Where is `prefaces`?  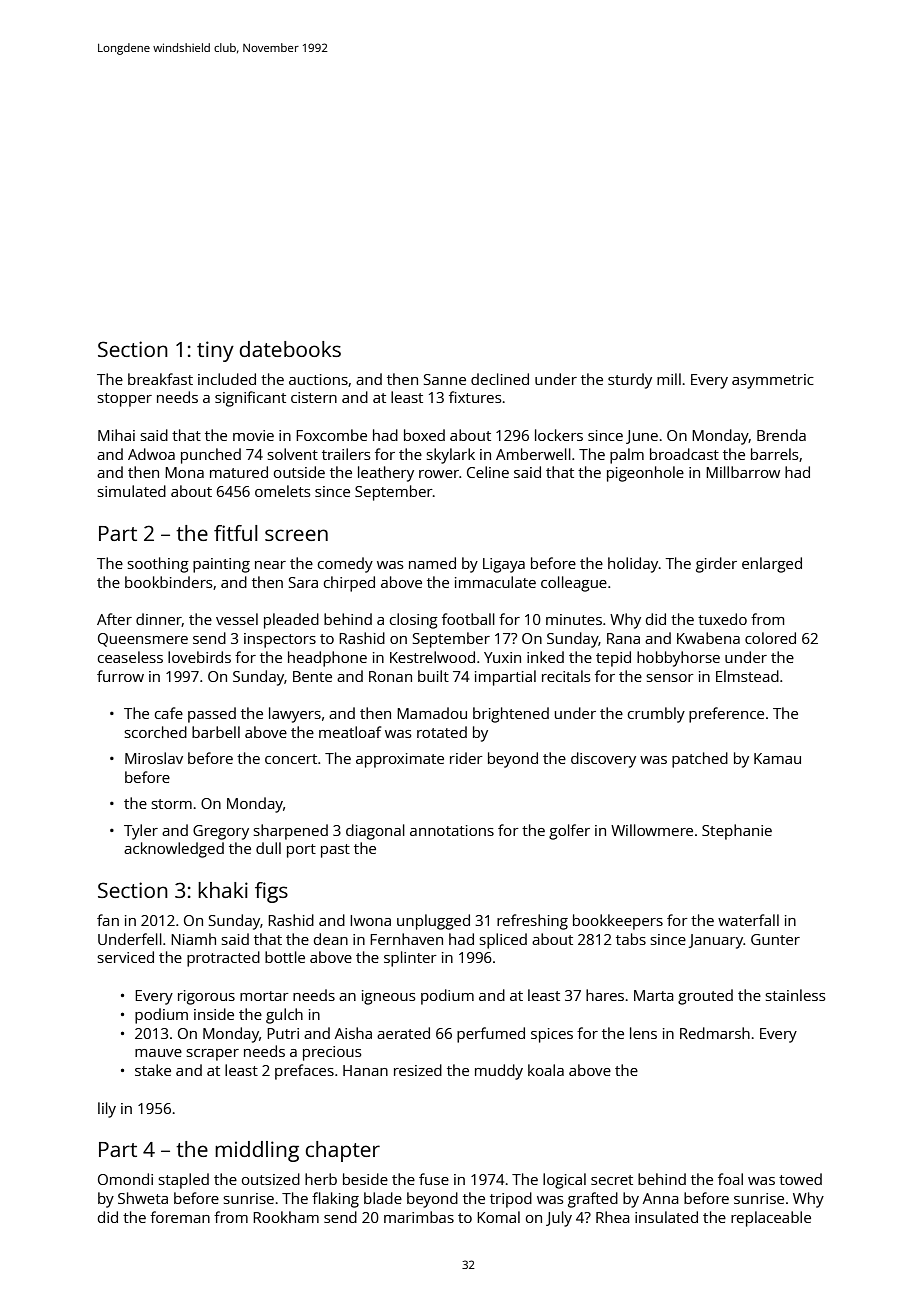
prefaces is located at coordinates (304, 1072).
